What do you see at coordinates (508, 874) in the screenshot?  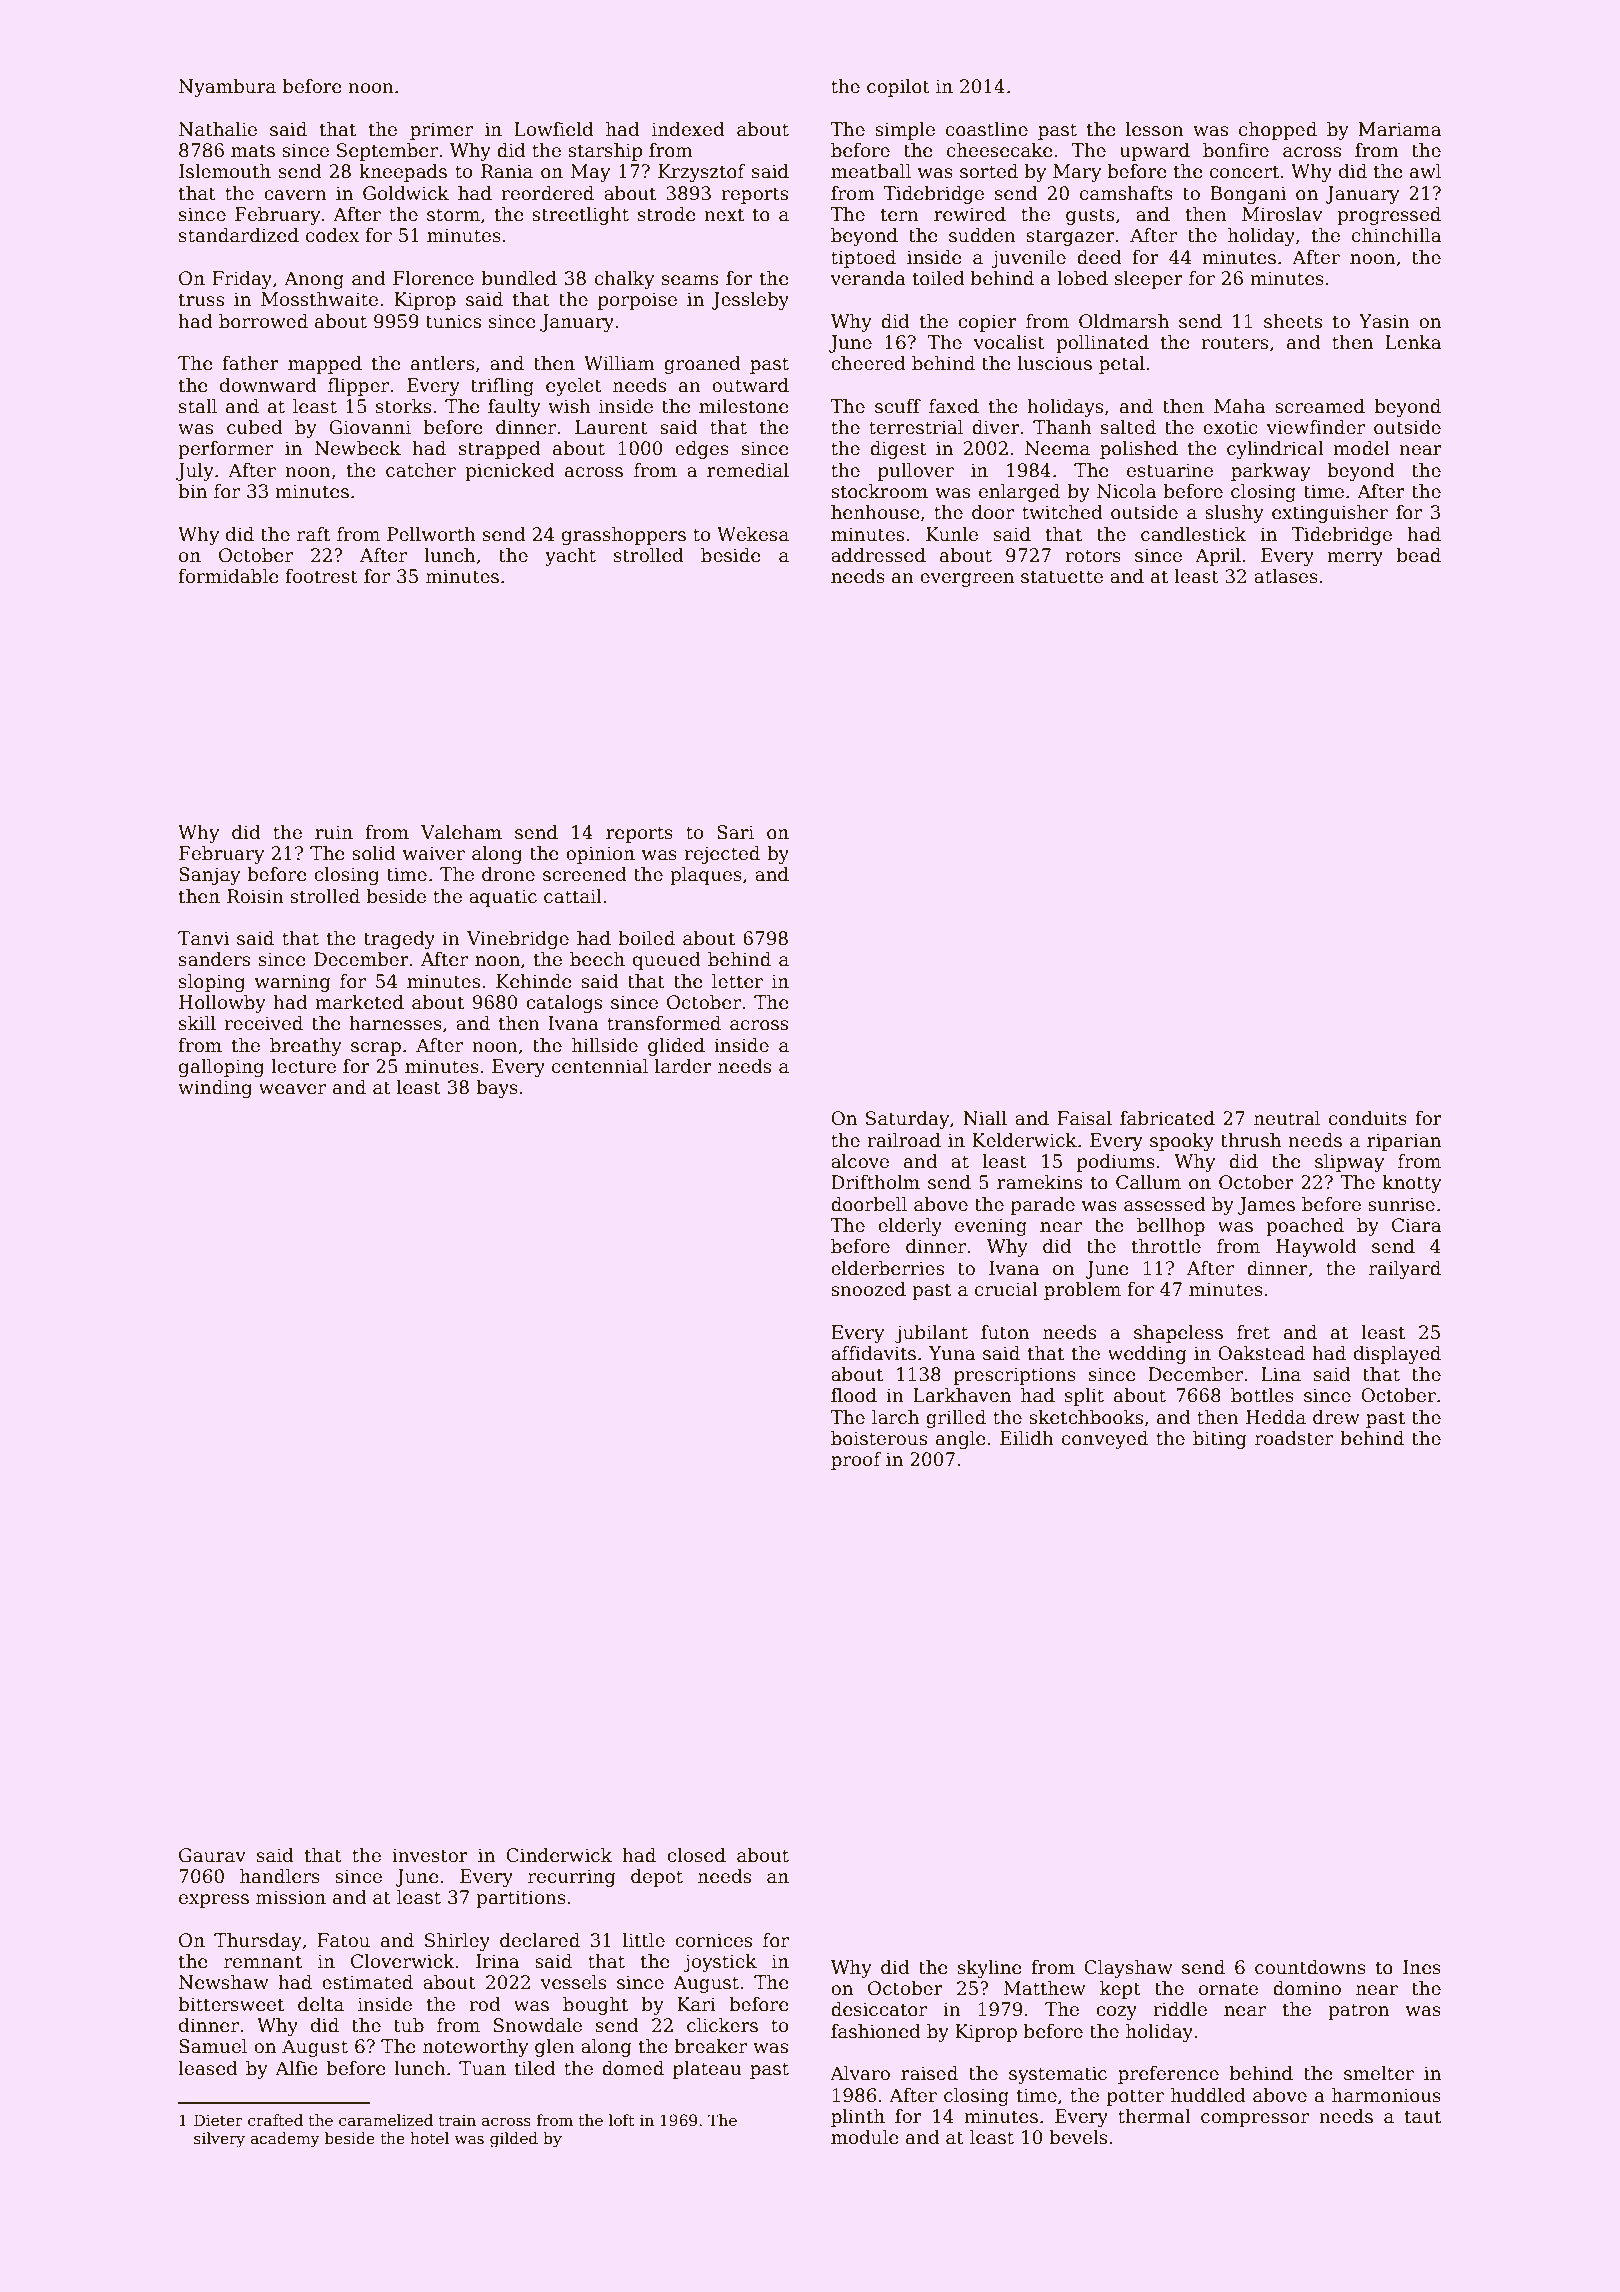 I see `drone` at bounding box center [508, 874].
